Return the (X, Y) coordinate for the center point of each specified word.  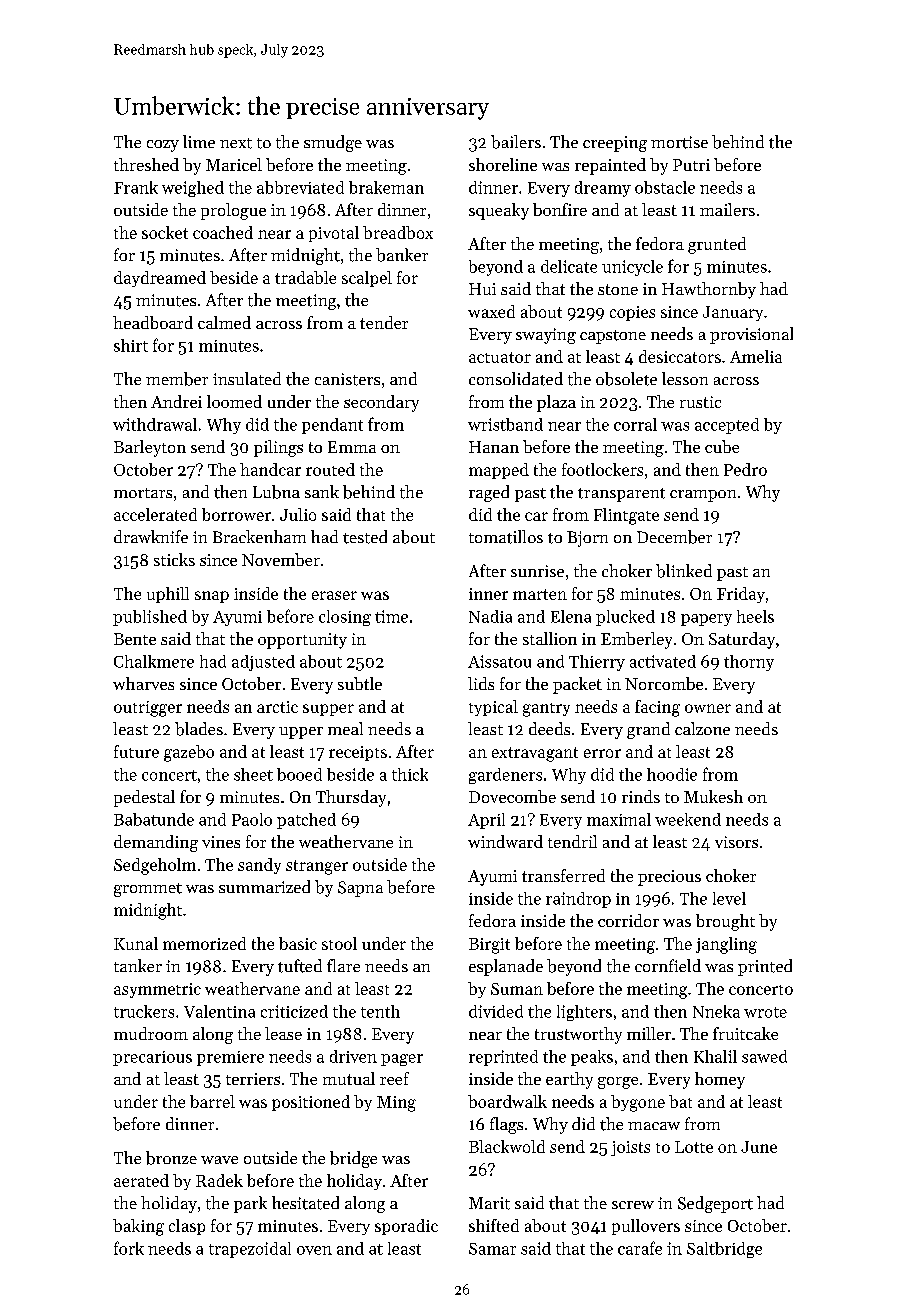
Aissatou (499, 661)
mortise (679, 142)
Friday (741, 595)
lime (199, 141)
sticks (174, 559)
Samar (492, 1249)
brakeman (386, 187)
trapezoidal (250, 1250)
